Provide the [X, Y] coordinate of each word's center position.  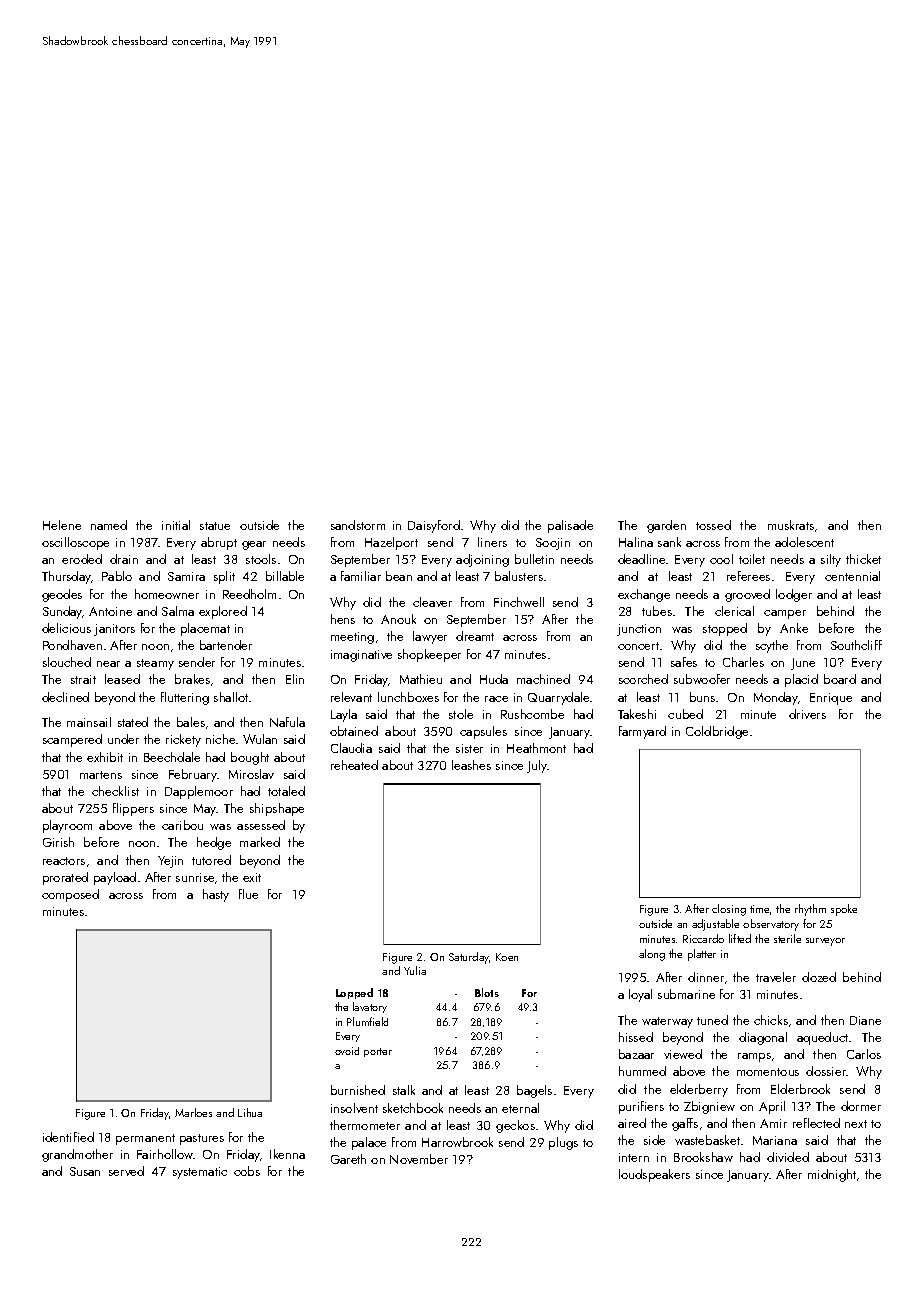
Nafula [287, 722]
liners [492, 542]
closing [729, 910]
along [652, 955]
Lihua [250, 1112]
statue [215, 526]
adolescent [804, 542]
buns [702, 697]
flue [248, 894]
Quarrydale [559, 698]
